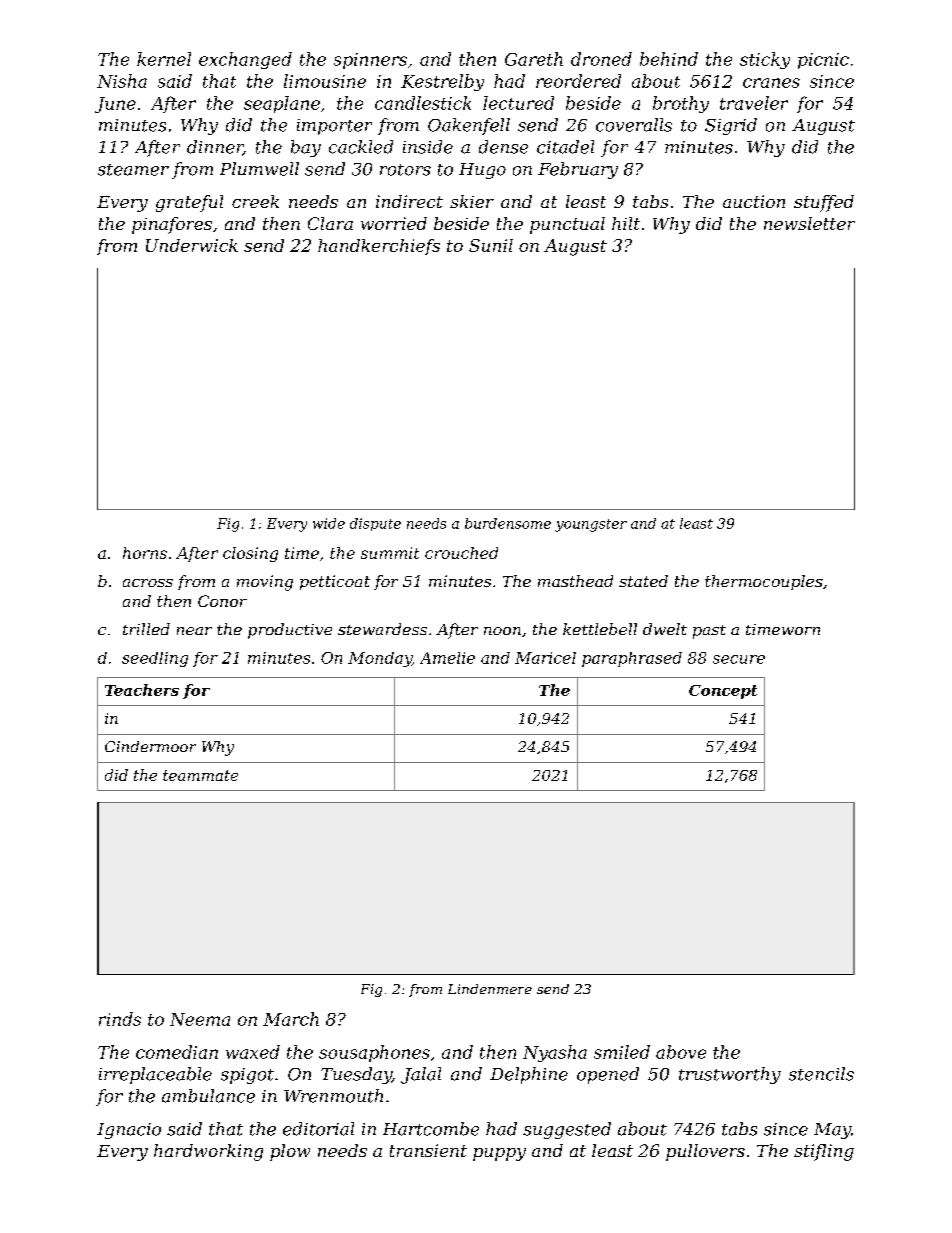 The height and width of the image is (1233, 952). I want to click on hilt, so click(626, 223).
